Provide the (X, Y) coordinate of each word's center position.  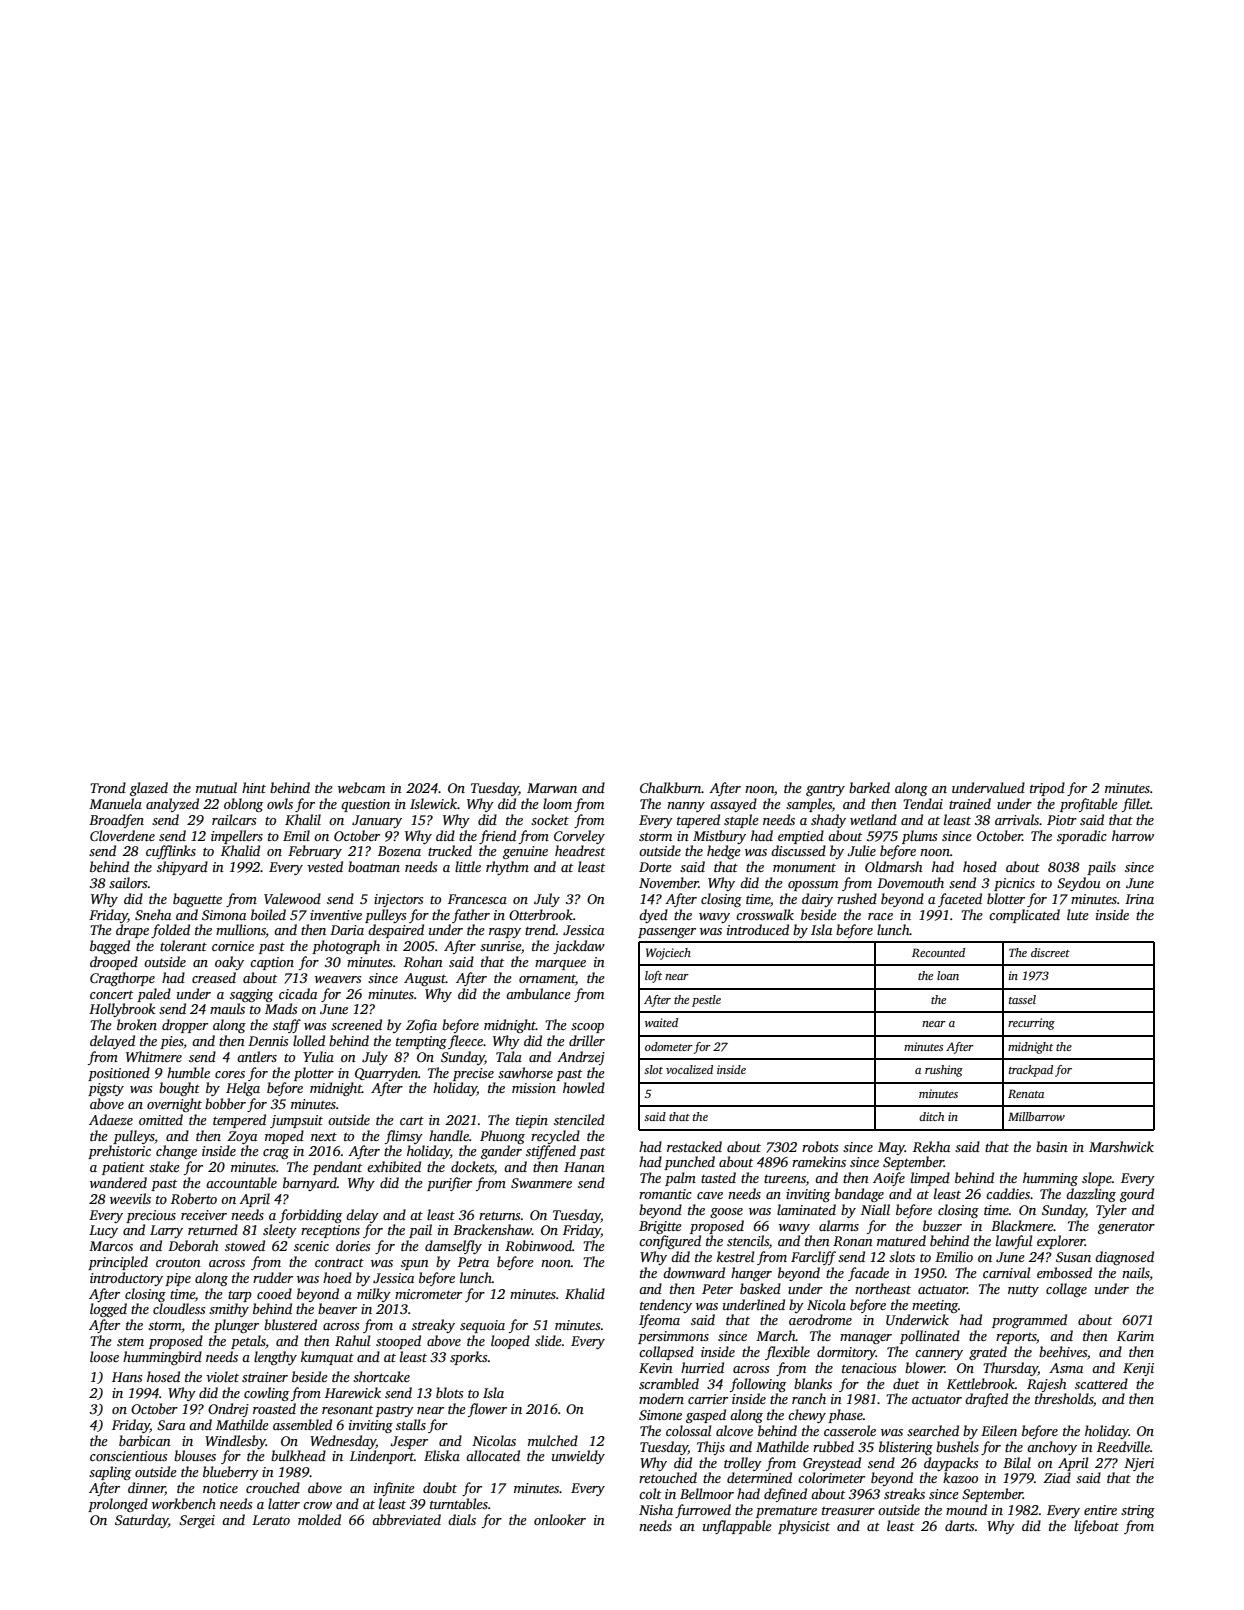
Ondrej (228, 1410)
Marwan (552, 788)
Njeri (1139, 1464)
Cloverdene (122, 835)
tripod (1047, 789)
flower (487, 1410)
